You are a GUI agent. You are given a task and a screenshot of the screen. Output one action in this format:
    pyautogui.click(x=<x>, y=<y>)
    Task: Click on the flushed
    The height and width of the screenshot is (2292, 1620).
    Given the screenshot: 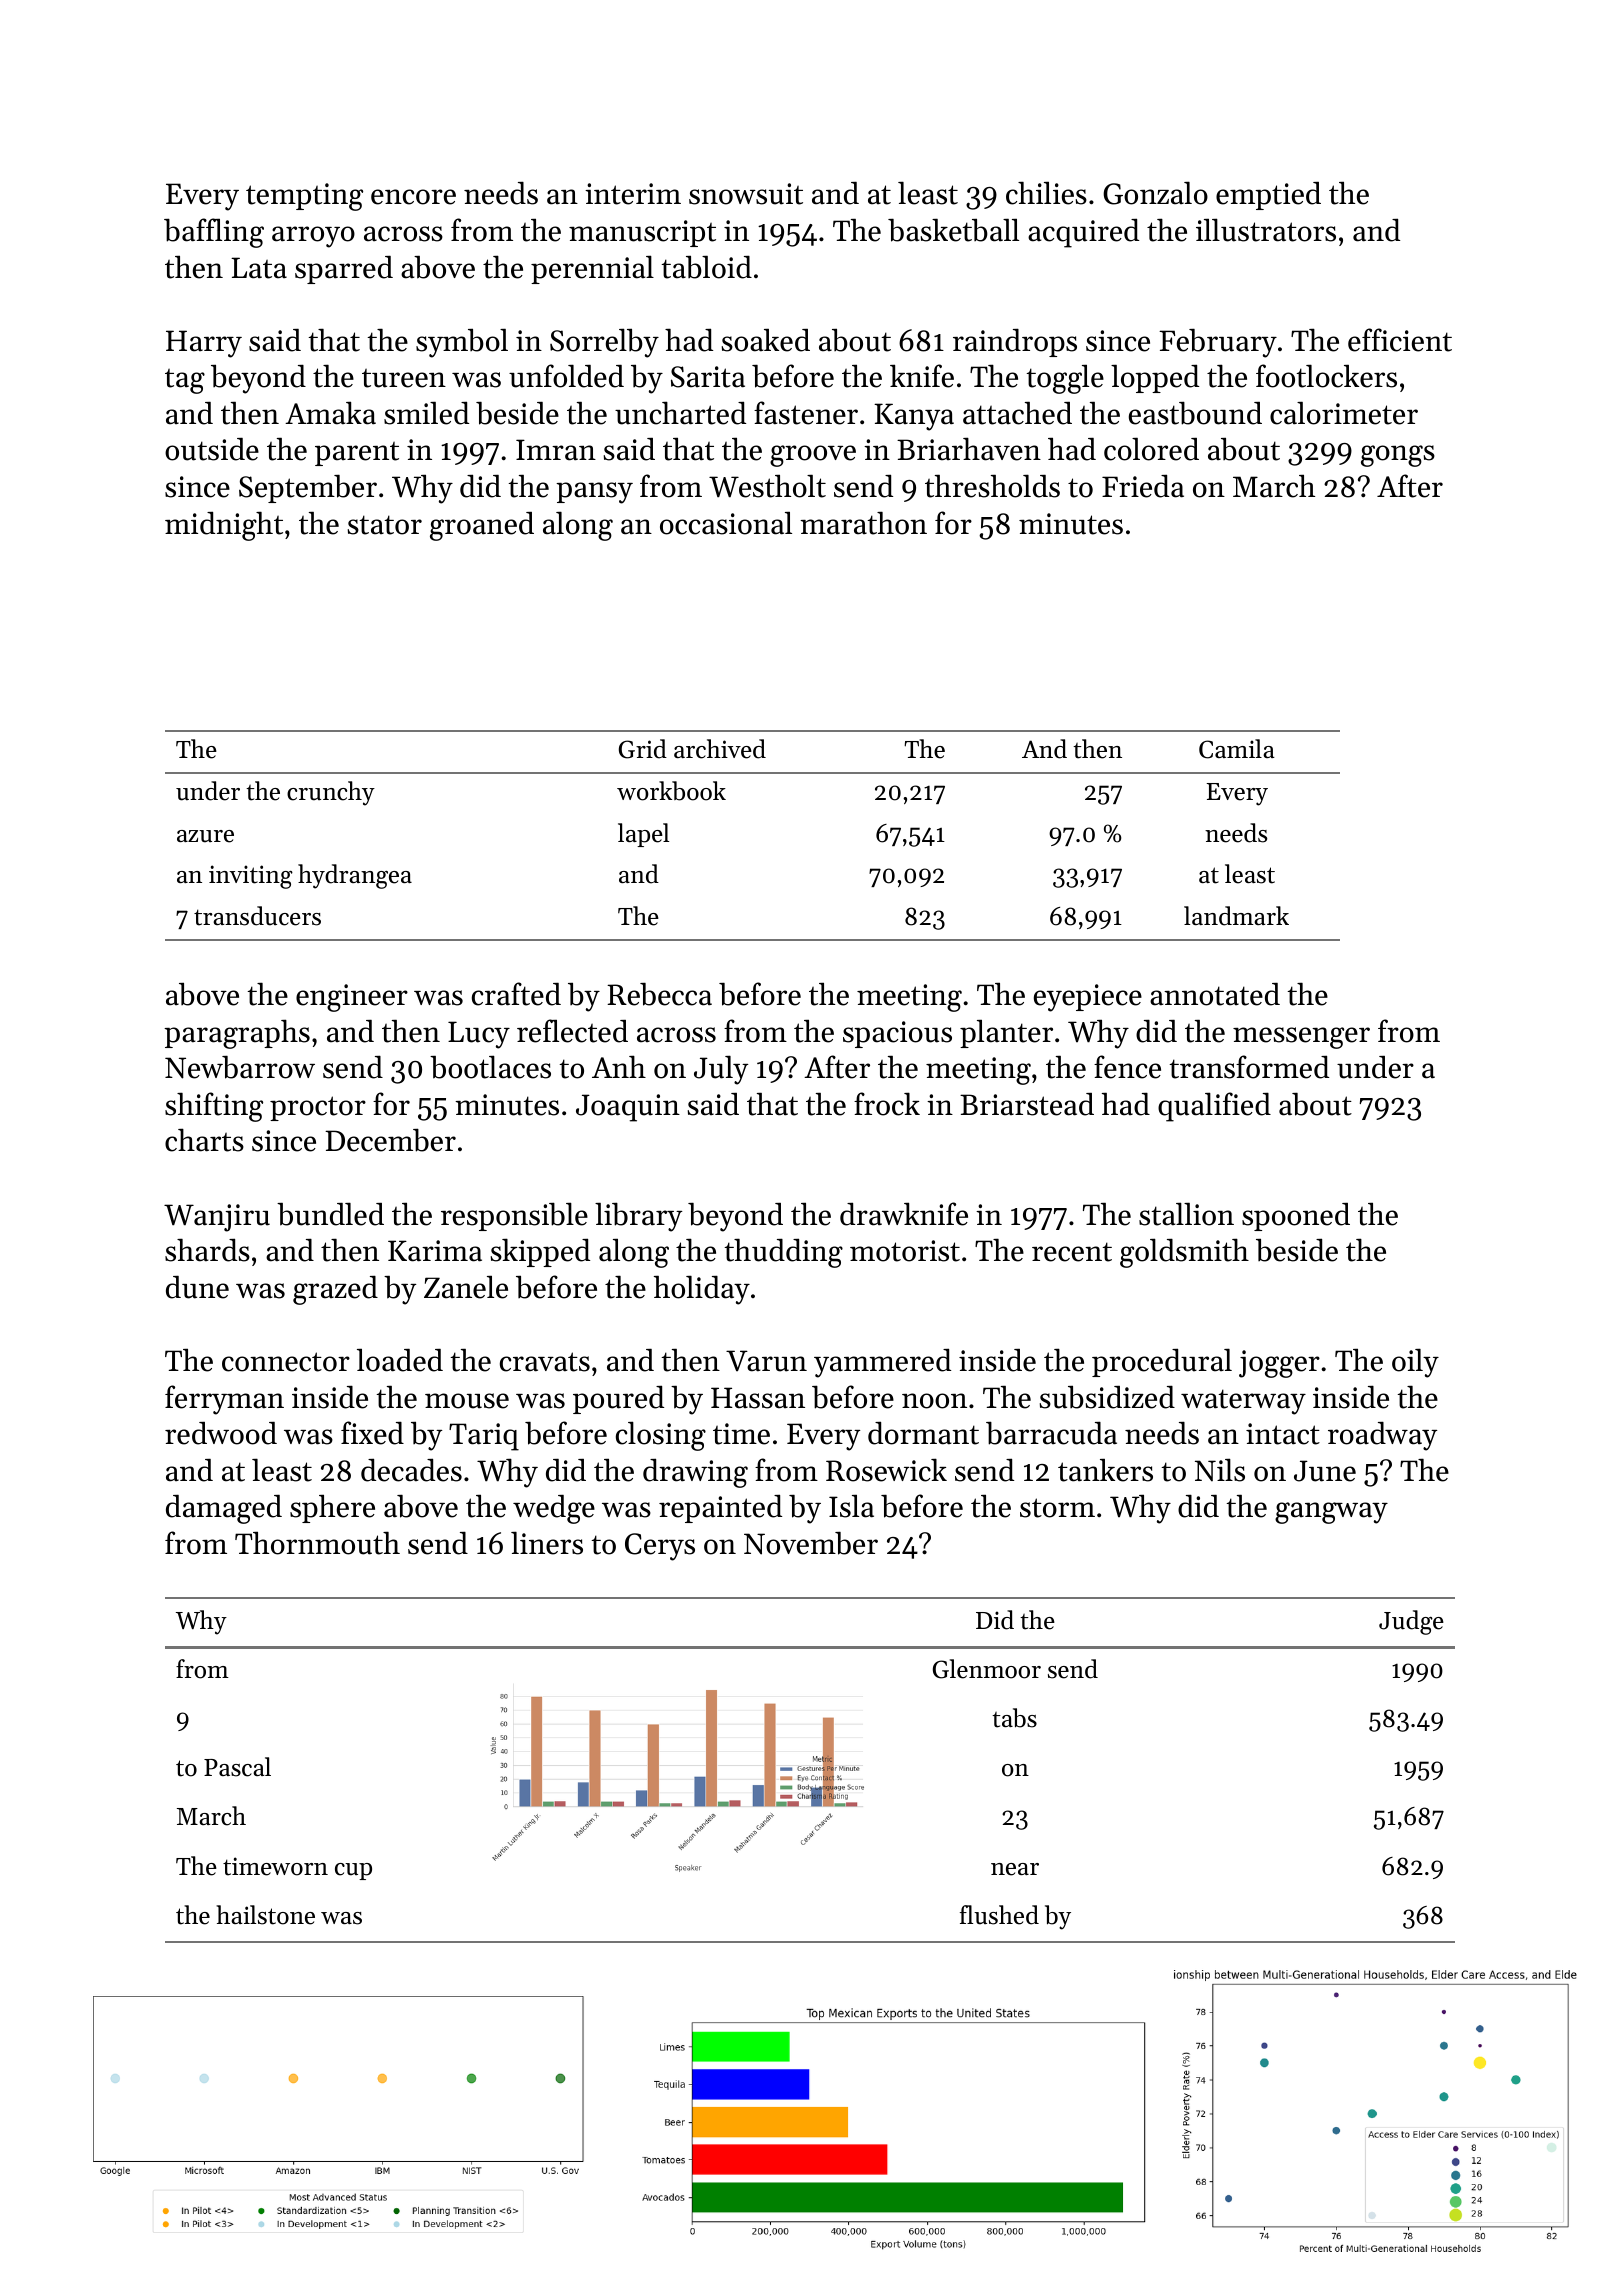 What is the action you would take?
    pyautogui.click(x=999, y=1915)
